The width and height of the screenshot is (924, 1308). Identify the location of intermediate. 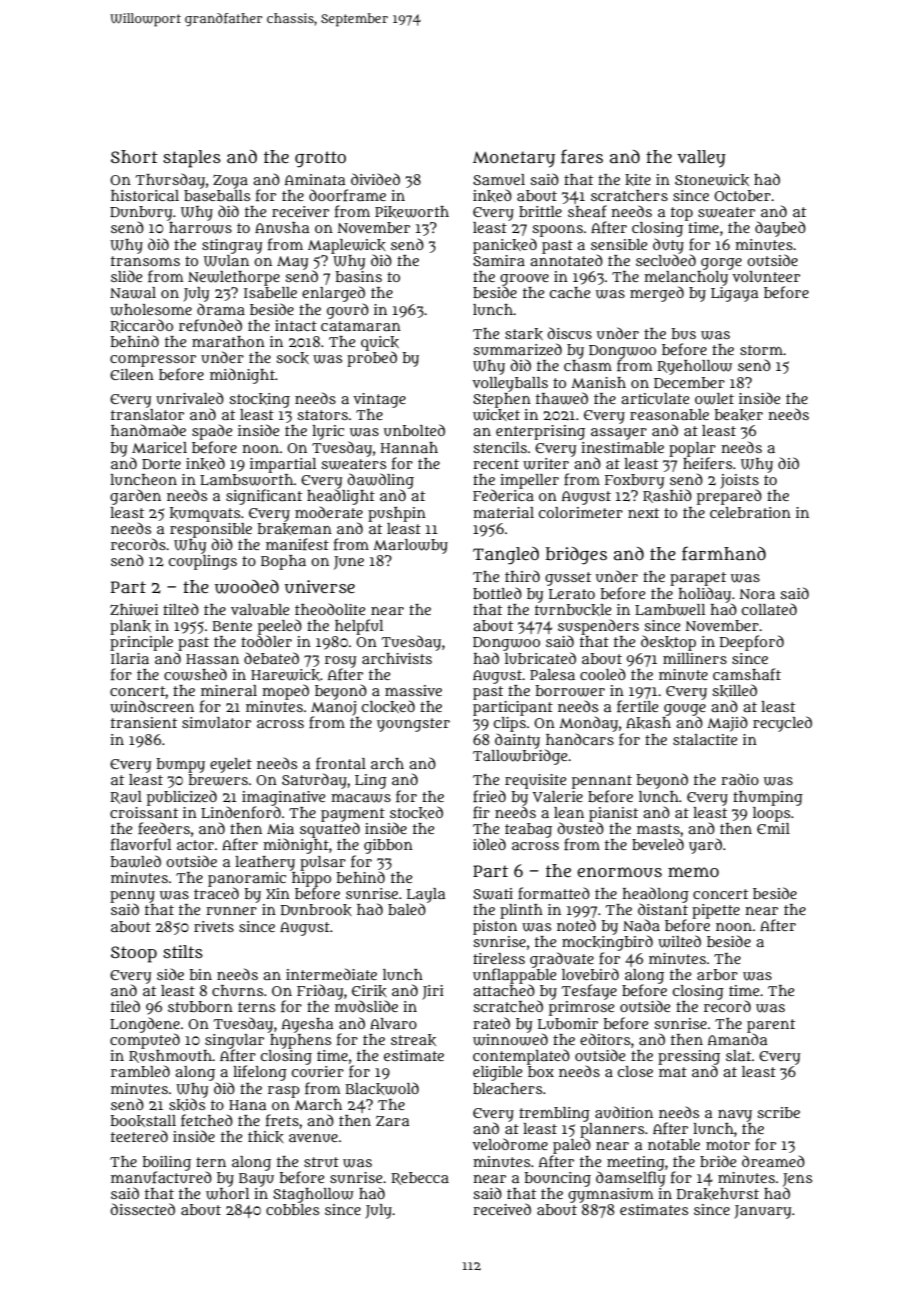
(331, 974).
